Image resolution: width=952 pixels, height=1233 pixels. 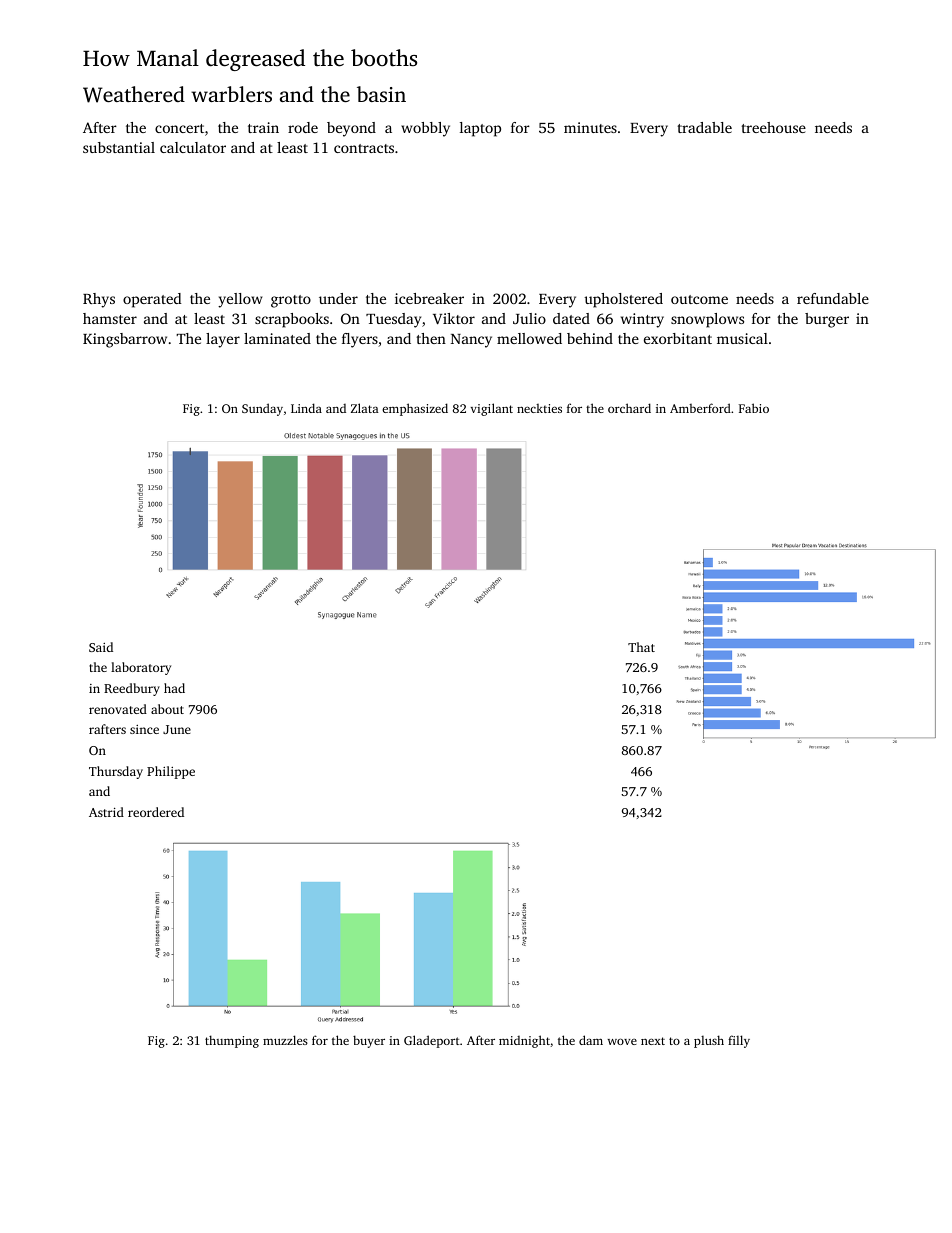 What do you see at coordinates (590, 127) in the screenshot?
I see `minutes` at bounding box center [590, 127].
